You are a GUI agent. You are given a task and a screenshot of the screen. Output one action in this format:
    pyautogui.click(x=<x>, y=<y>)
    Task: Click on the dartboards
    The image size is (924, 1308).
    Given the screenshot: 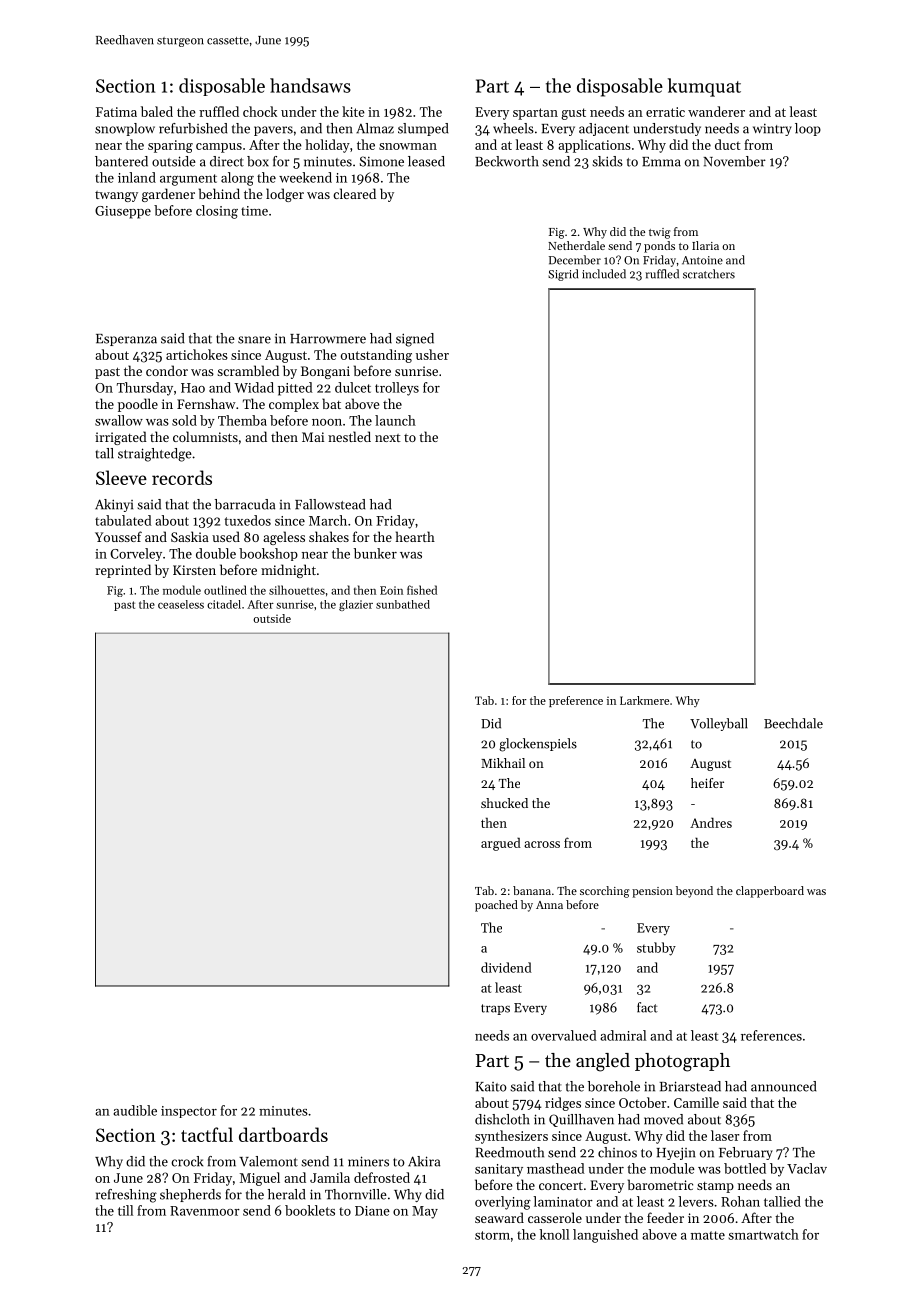 What is the action you would take?
    pyautogui.click(x=283, y=1134)
